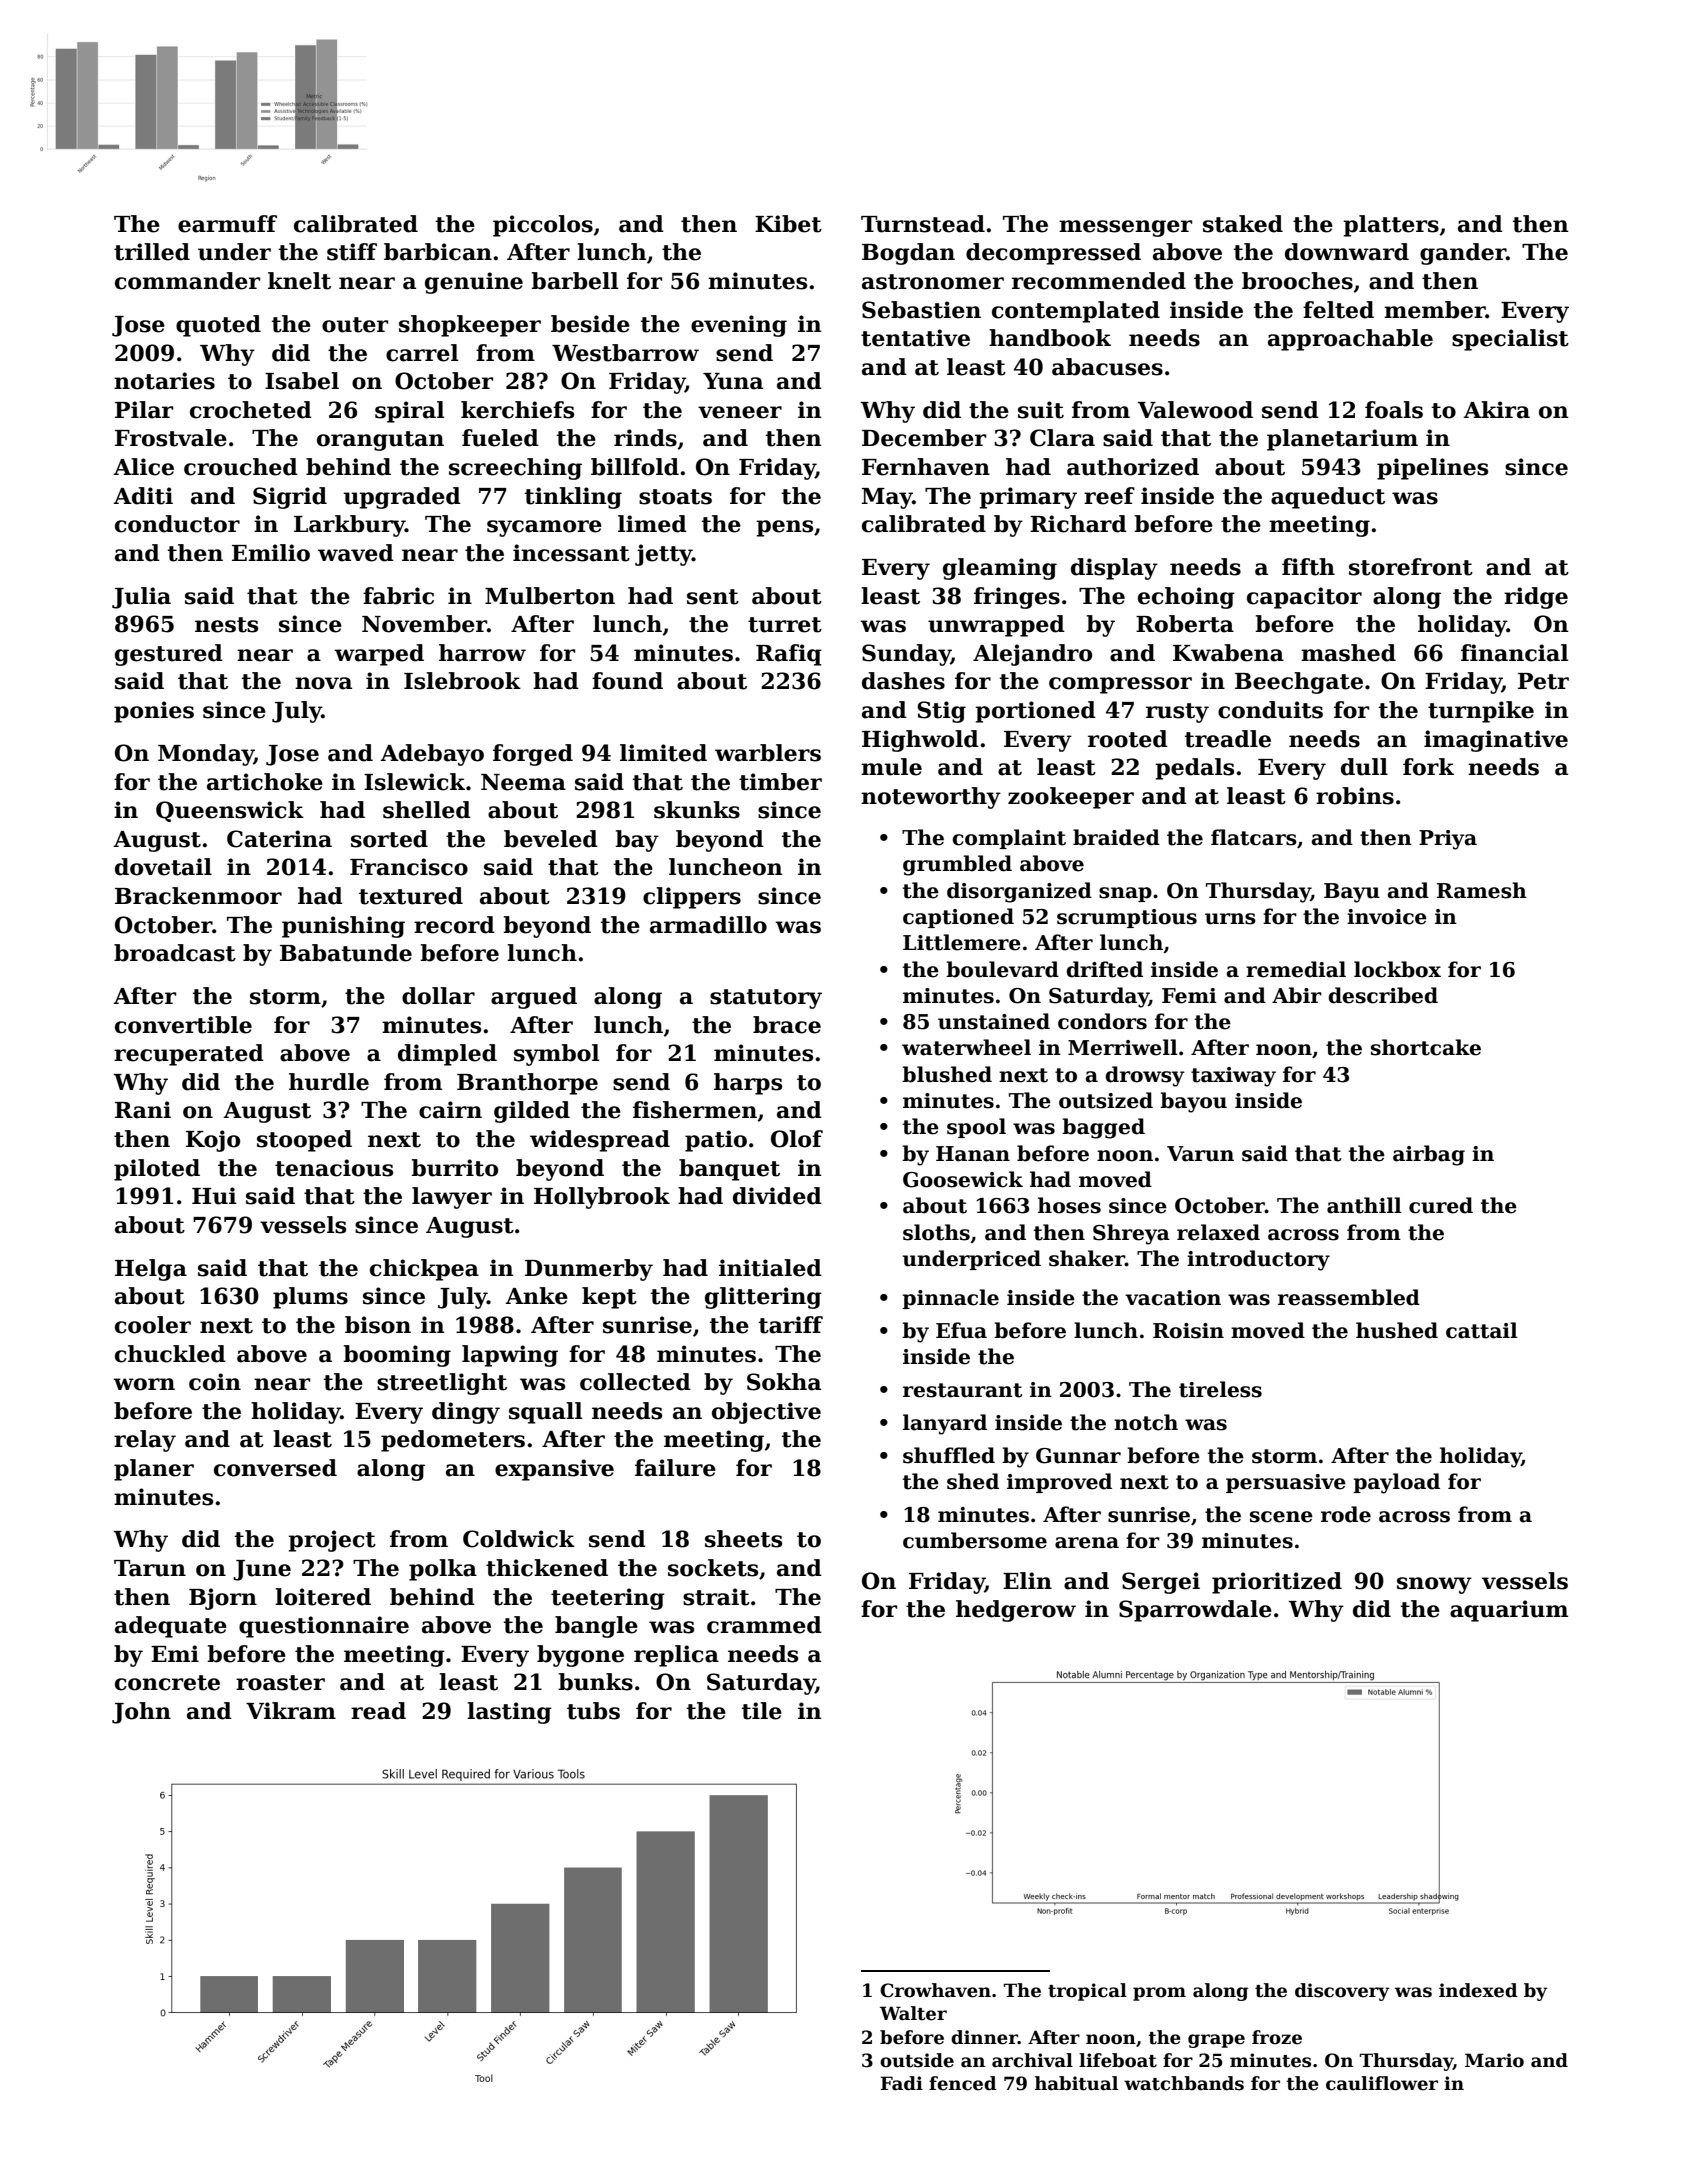 Image resolution: width=1683 pixels, height=2178 pixels. What do you see at coordinates (1243, 224) in the page?
I see `staked` at bounding box center [1243, 224].
